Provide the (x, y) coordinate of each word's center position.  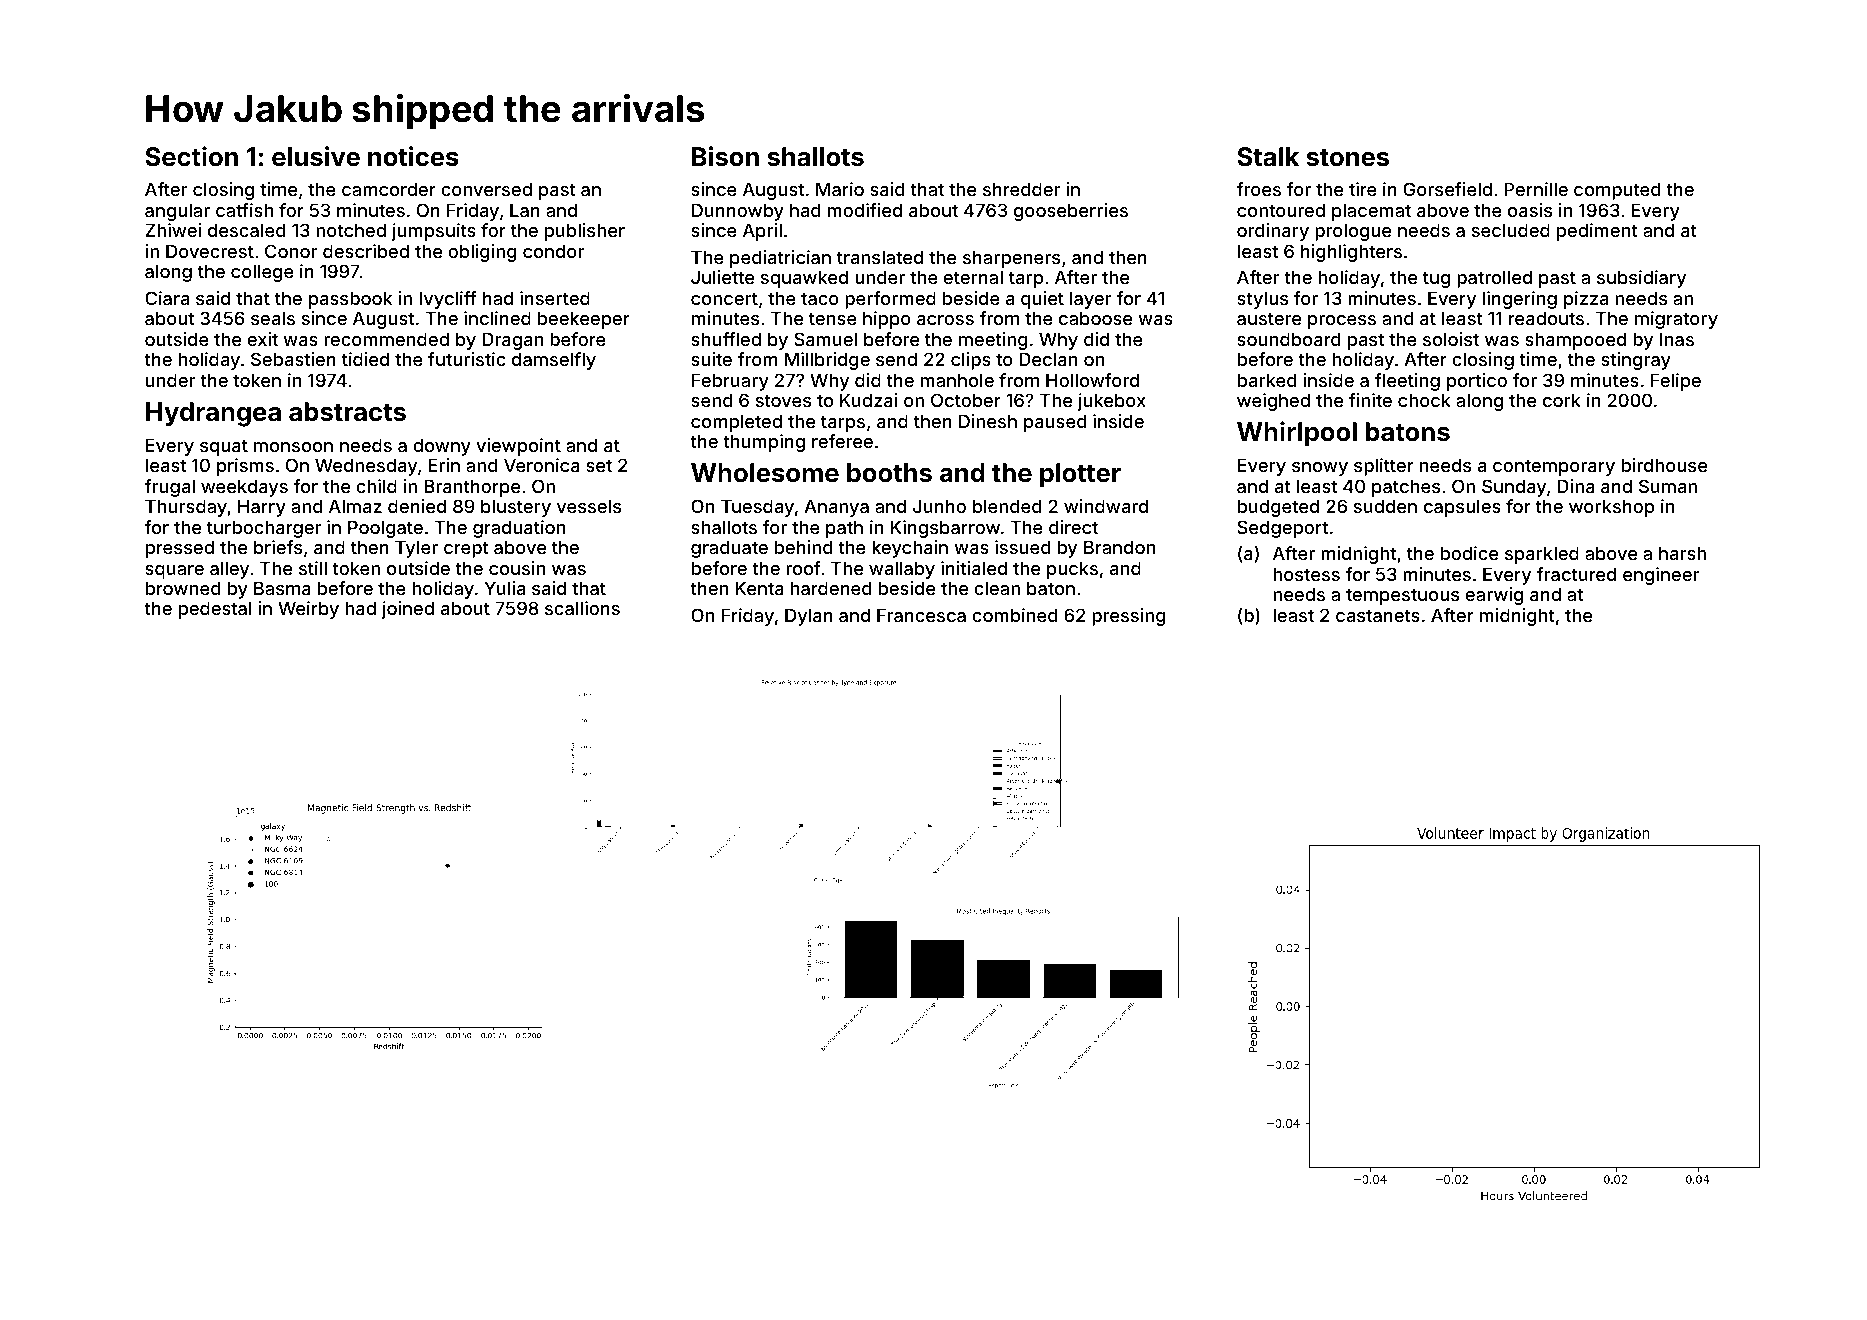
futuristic (467, 359)
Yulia (504, 588)
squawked (804, 279)
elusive (316, 156)
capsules (1462, 508)
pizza (1586, 300)
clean (997, 588)
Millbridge (827, 361)
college (262, 273)
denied (417, 506)
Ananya (836, 508)
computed (1617, 191)
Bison (725, 156)
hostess (1306, 574)
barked (1267, 380)
